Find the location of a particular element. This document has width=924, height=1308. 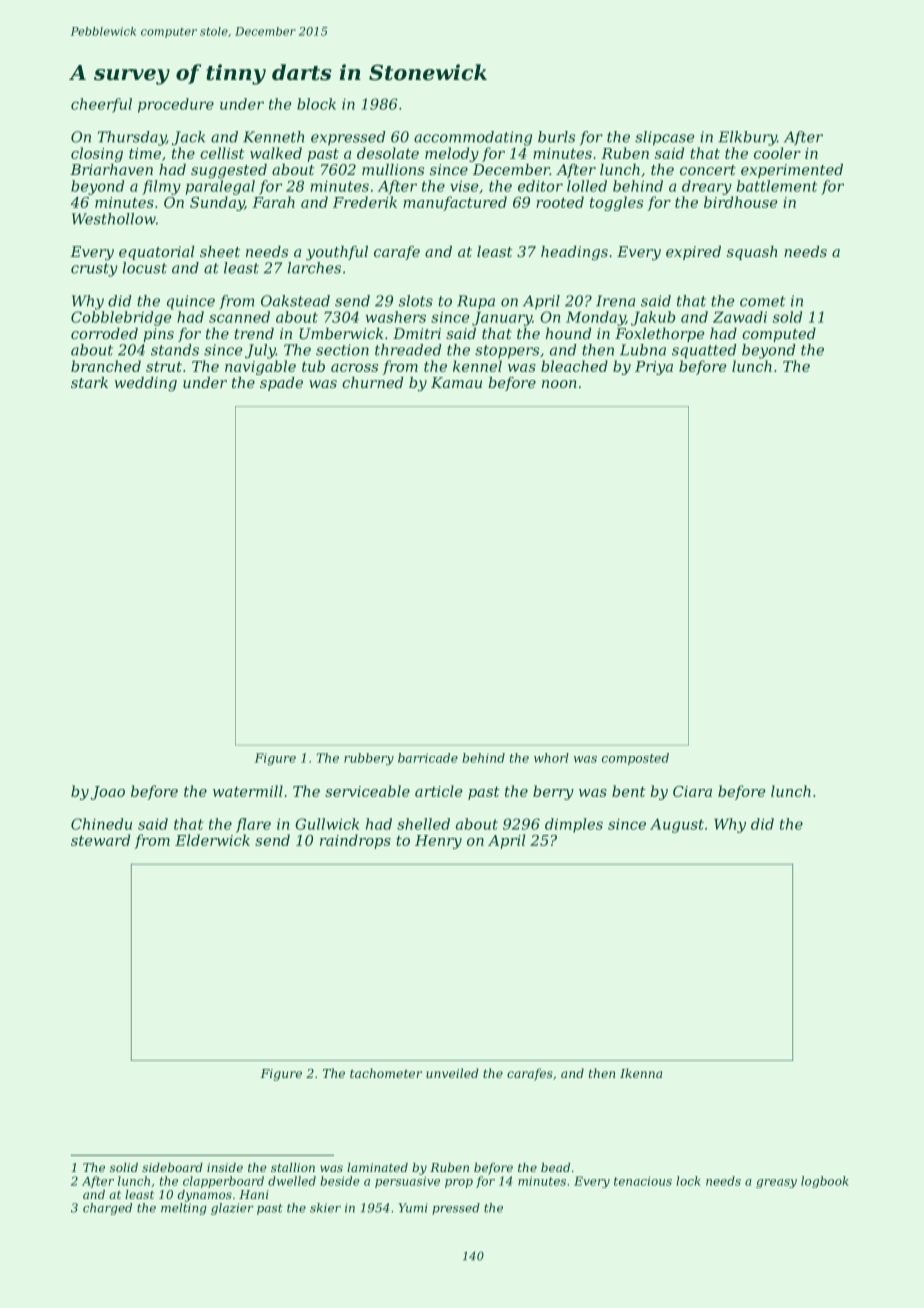

Elkbury is located at coordinates (747, 138).
